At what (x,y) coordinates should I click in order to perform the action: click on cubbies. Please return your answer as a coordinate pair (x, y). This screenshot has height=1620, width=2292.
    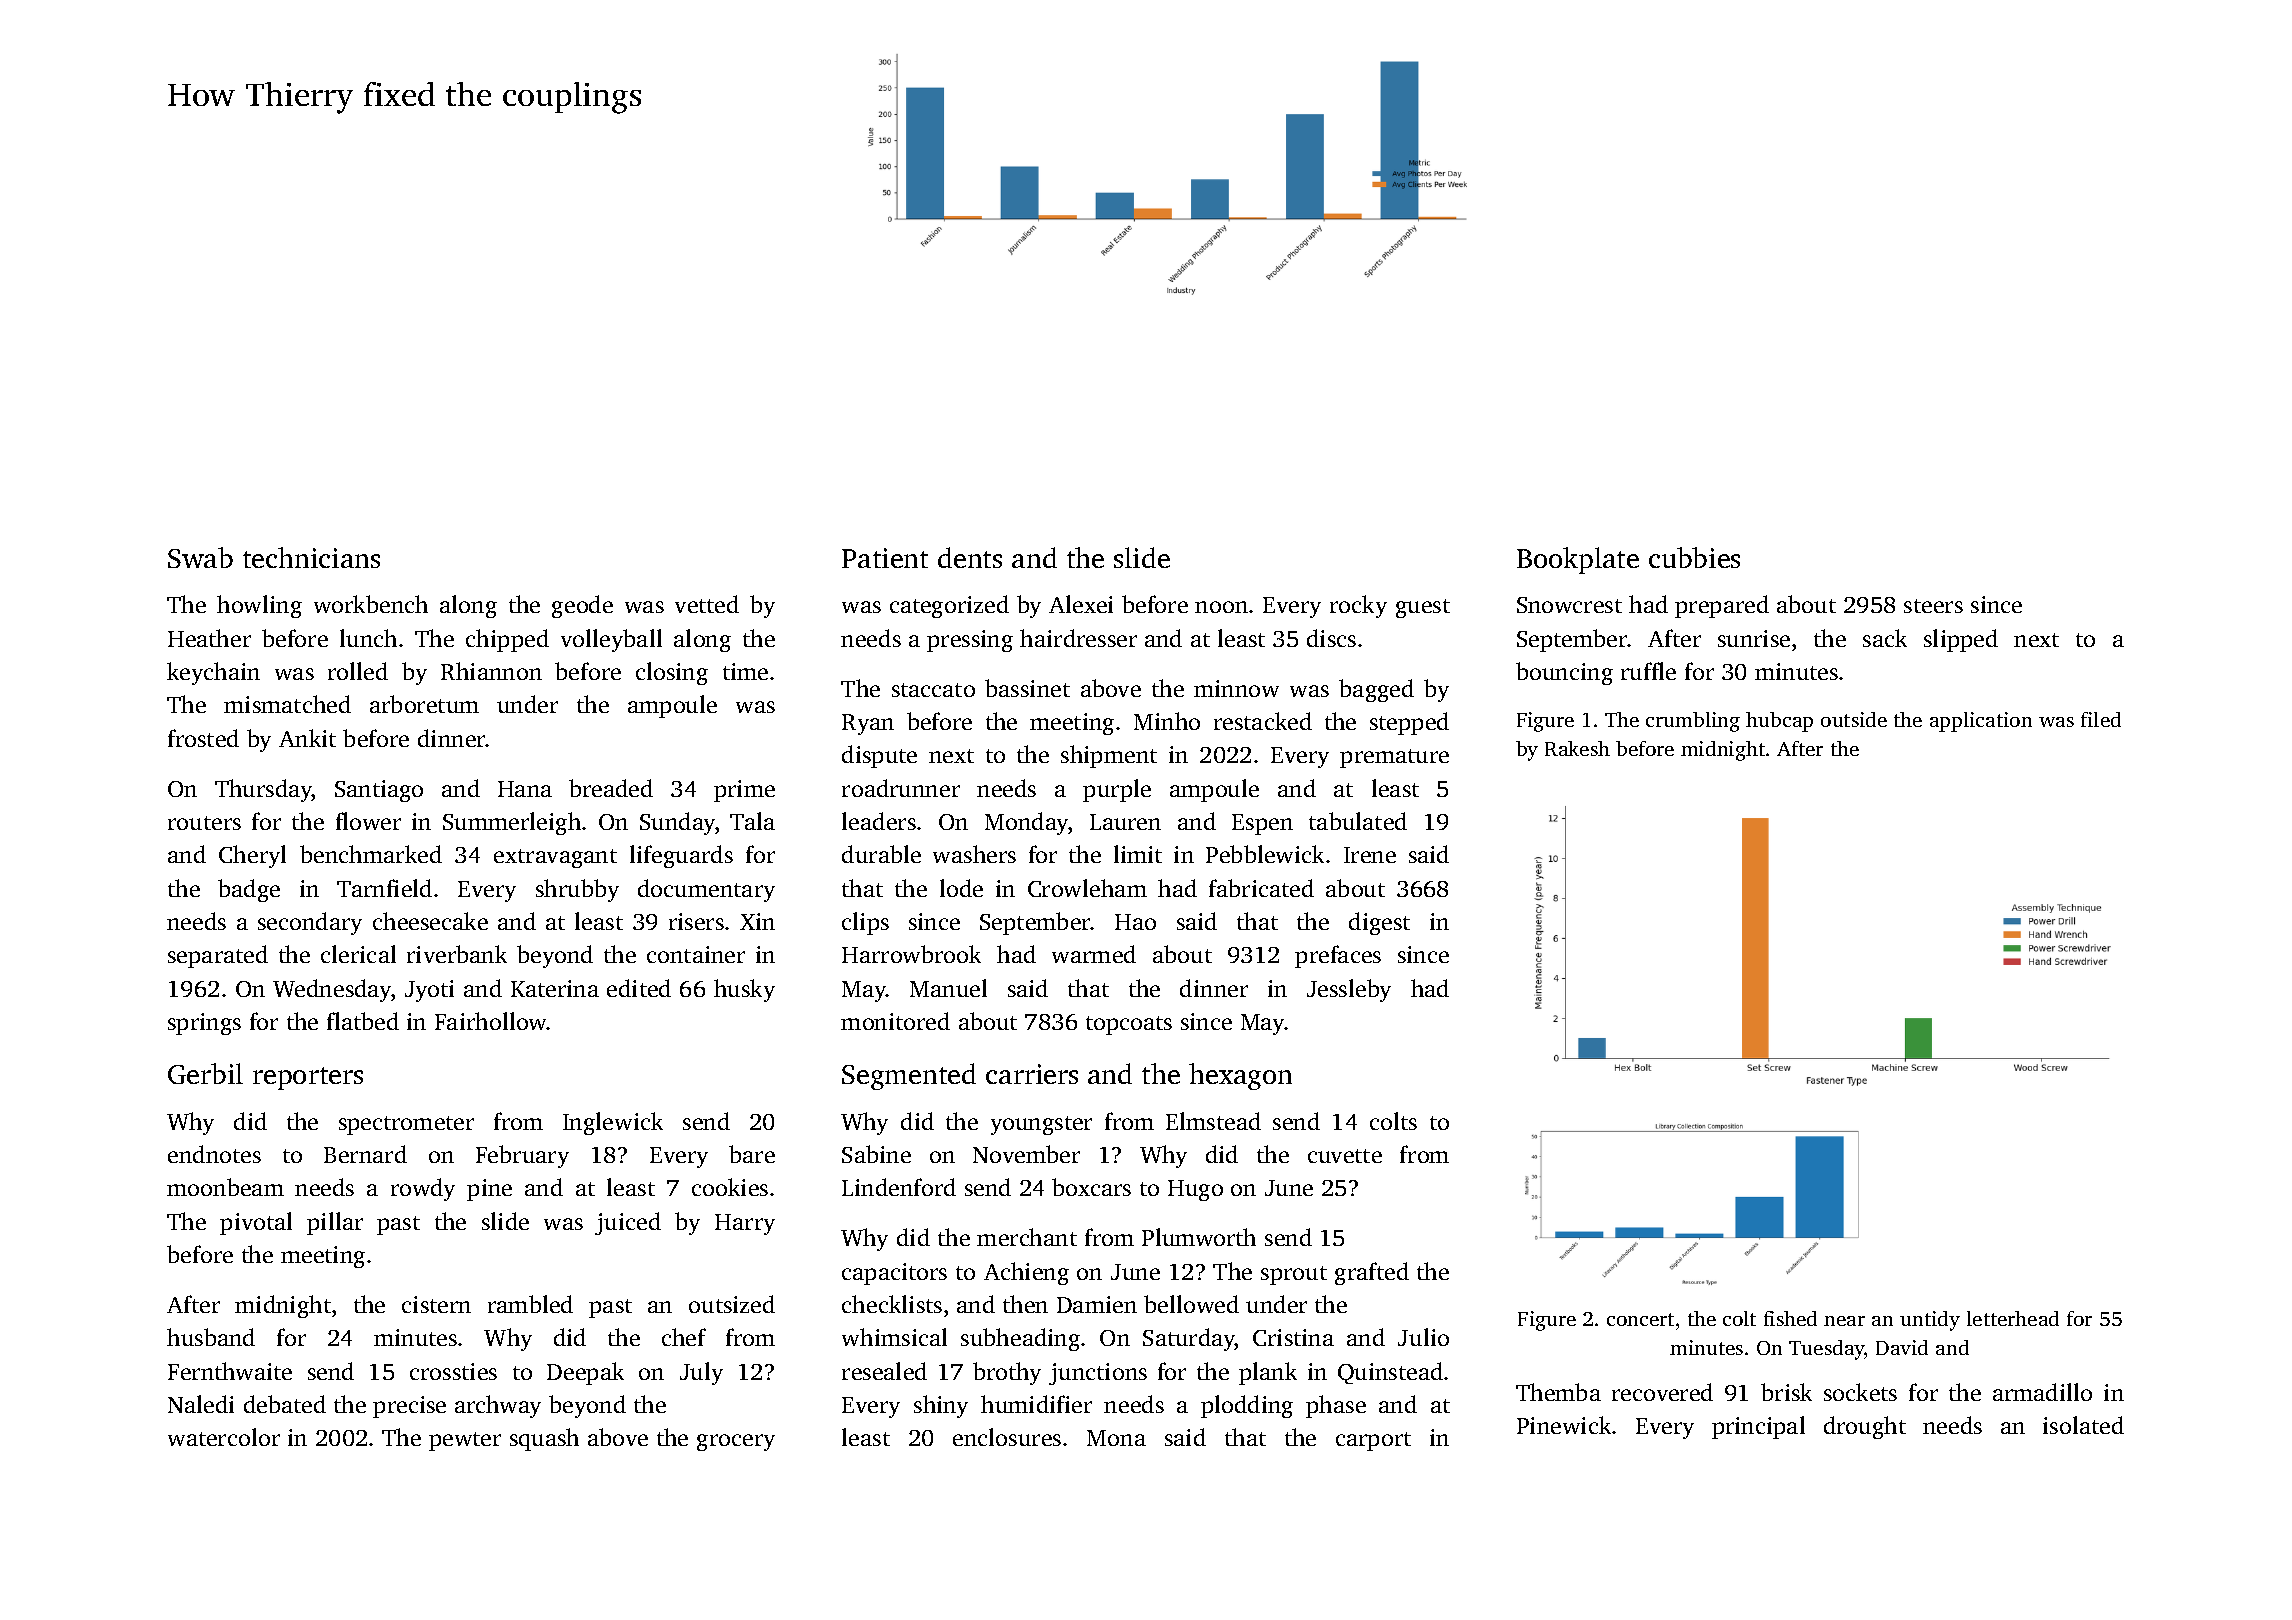
    Looking at the image, I should click on (1694, 557).
